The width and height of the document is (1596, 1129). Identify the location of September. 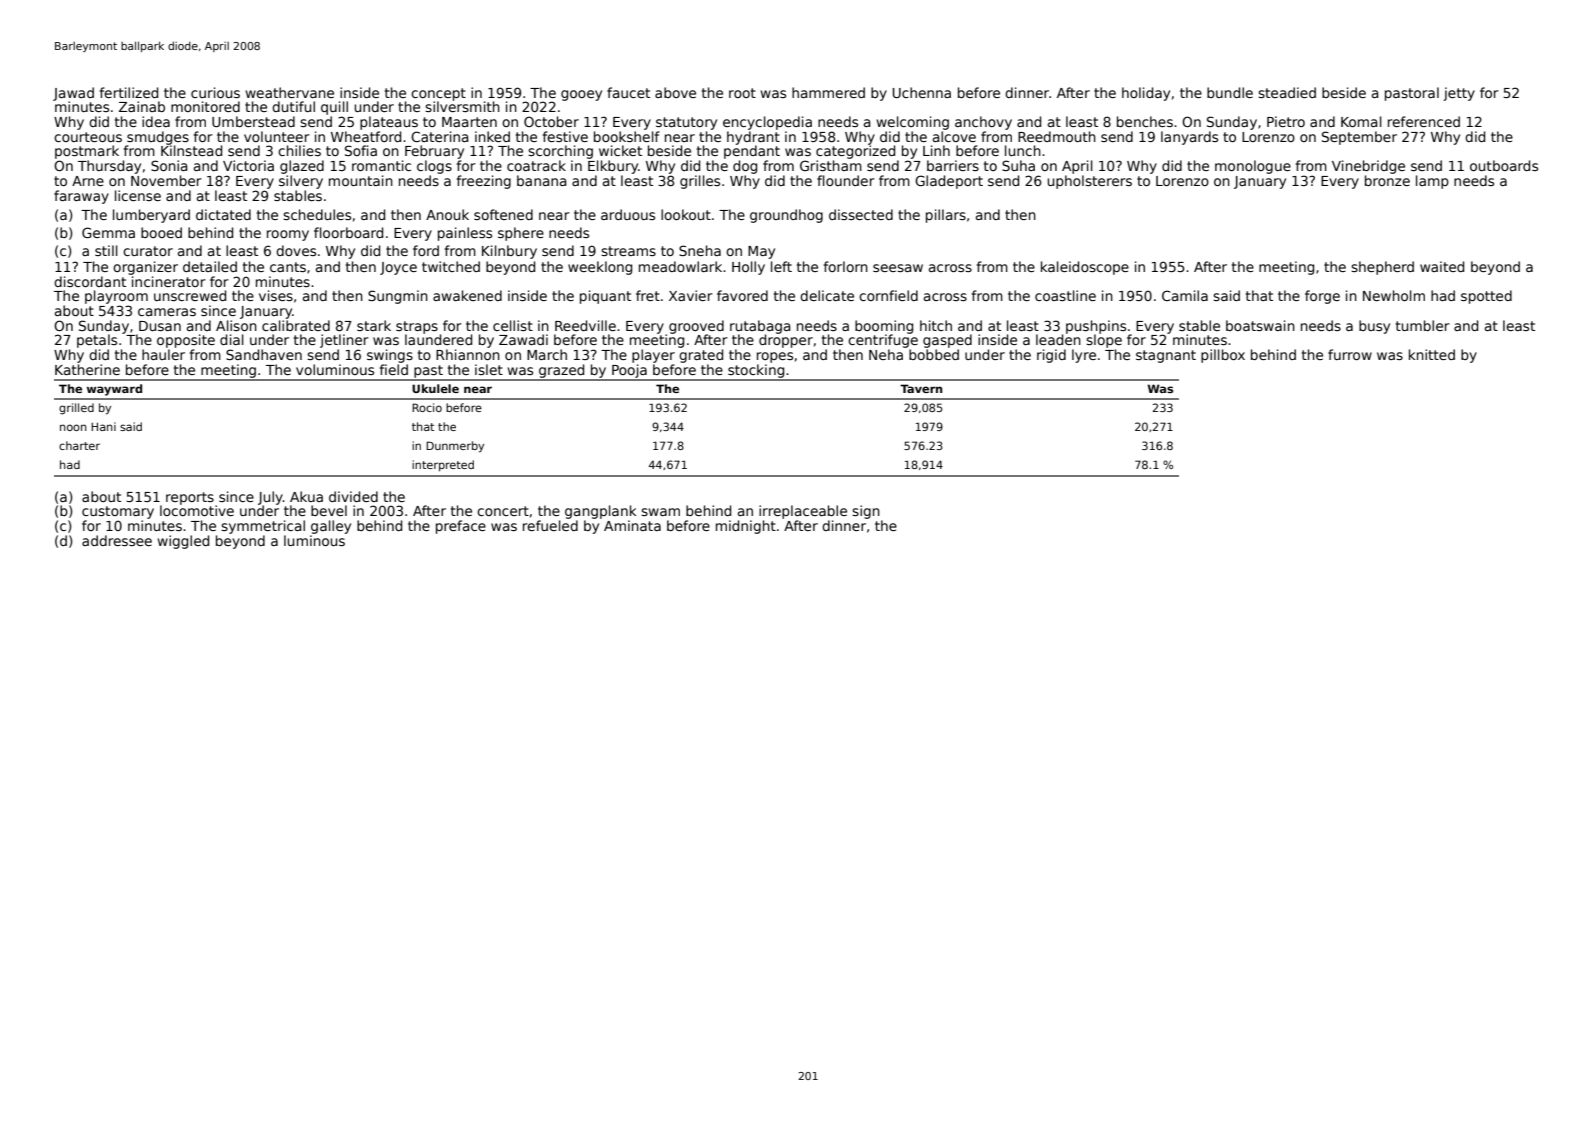
(1359, 138).
